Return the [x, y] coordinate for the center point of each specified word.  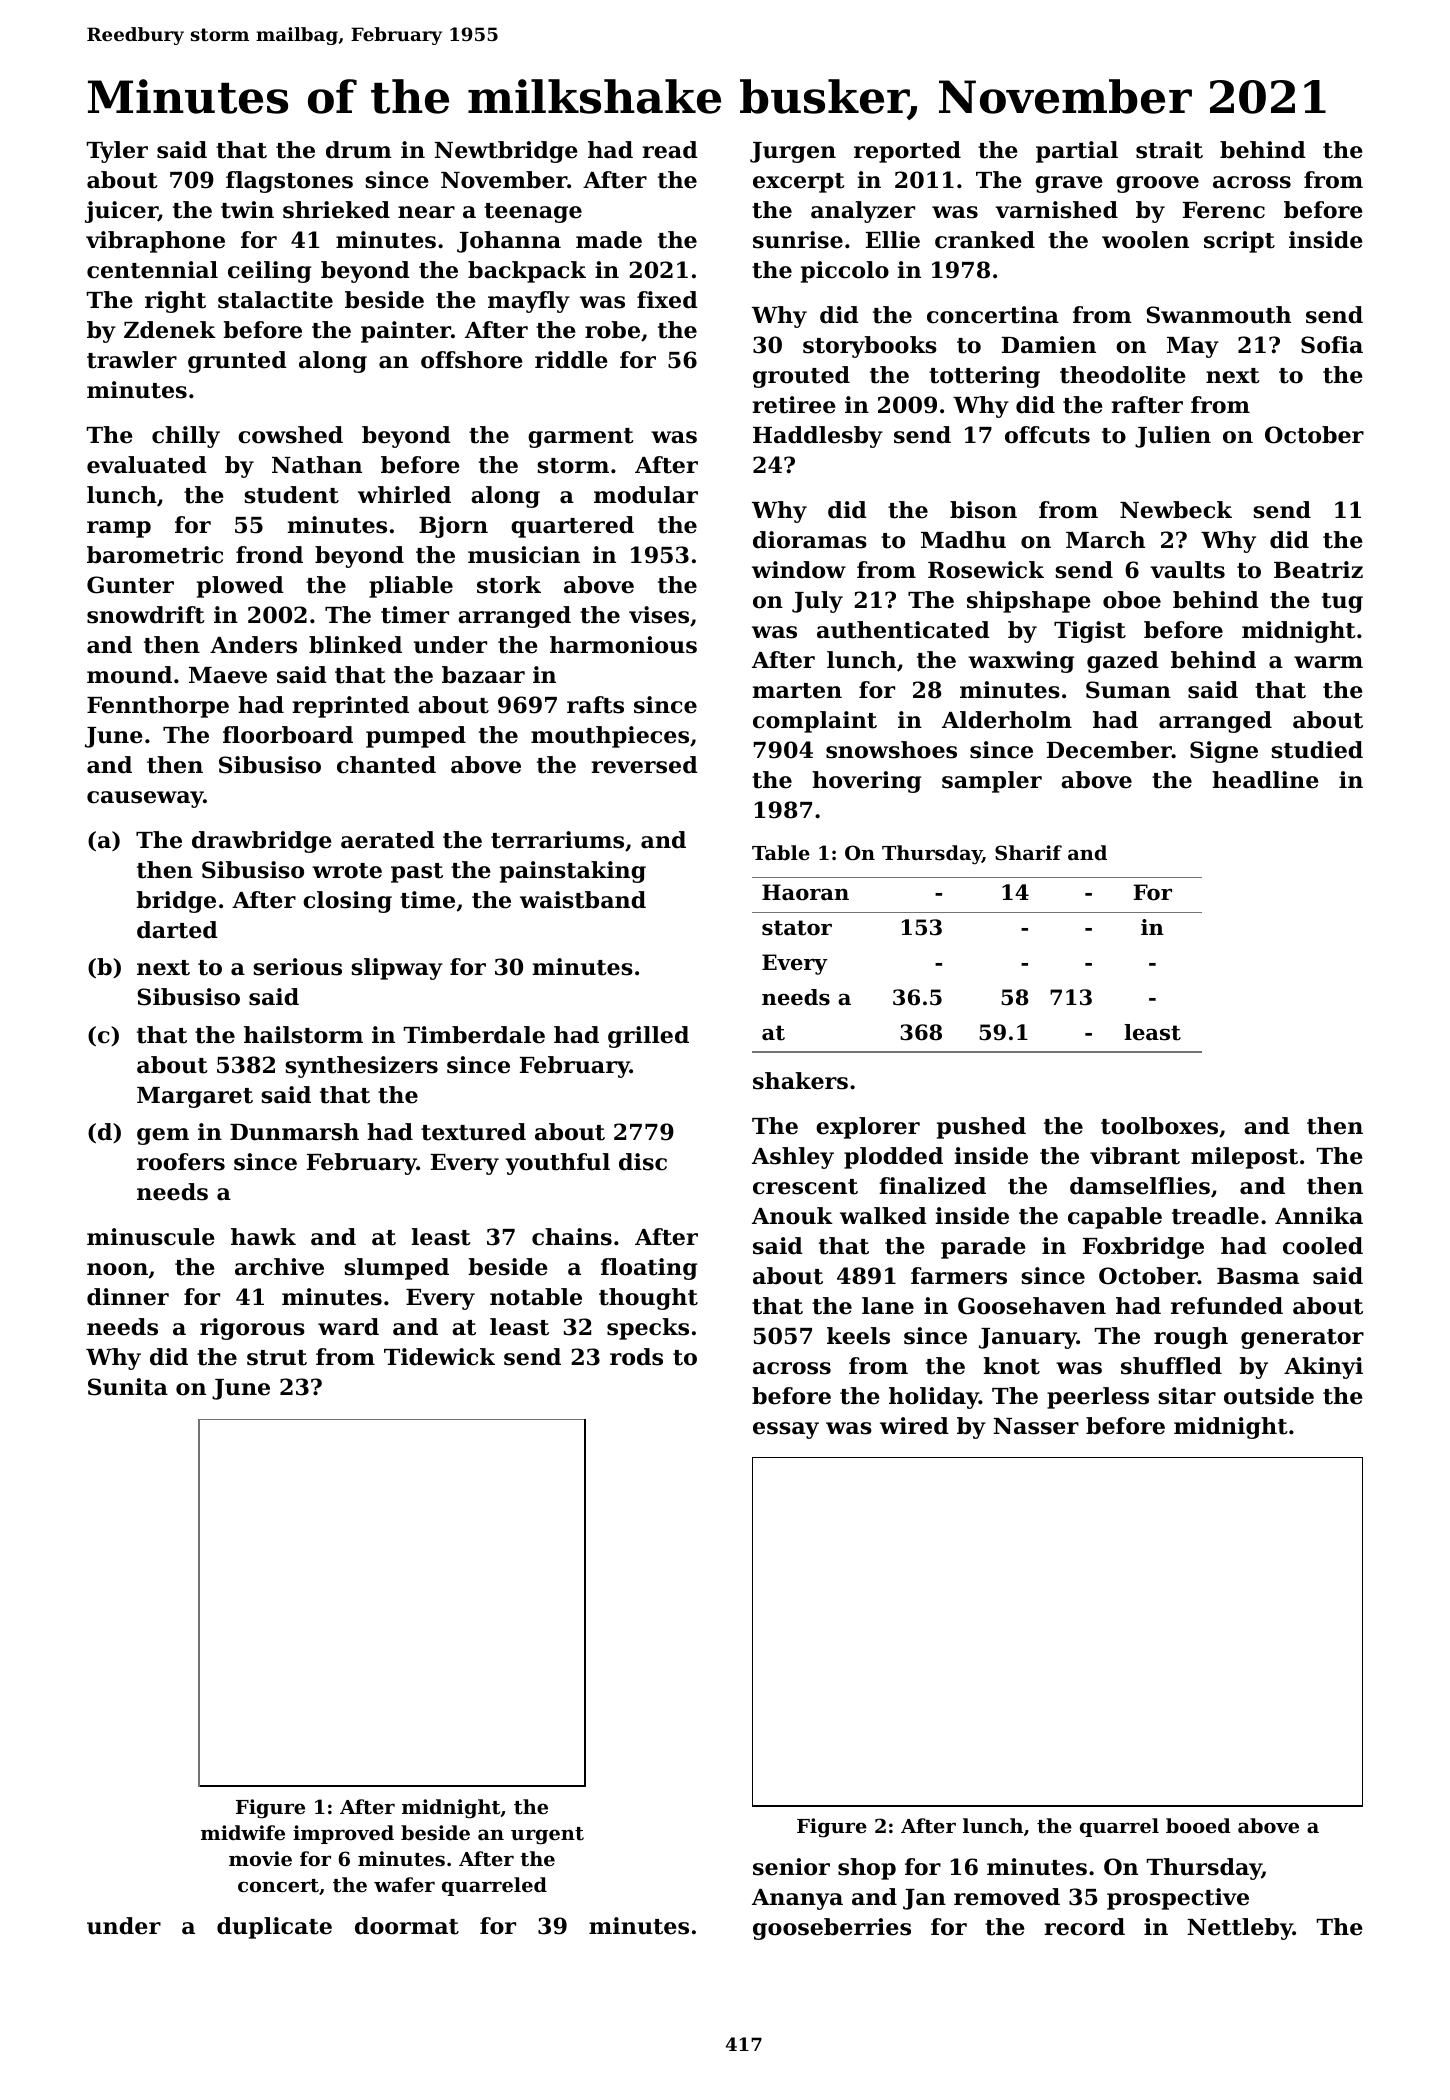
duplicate [274, 1928]
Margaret [195, 1097]
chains [572, 1237]
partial [1077, 152]
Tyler [117, 152]
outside [1269, 1396]
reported [907, 152]
